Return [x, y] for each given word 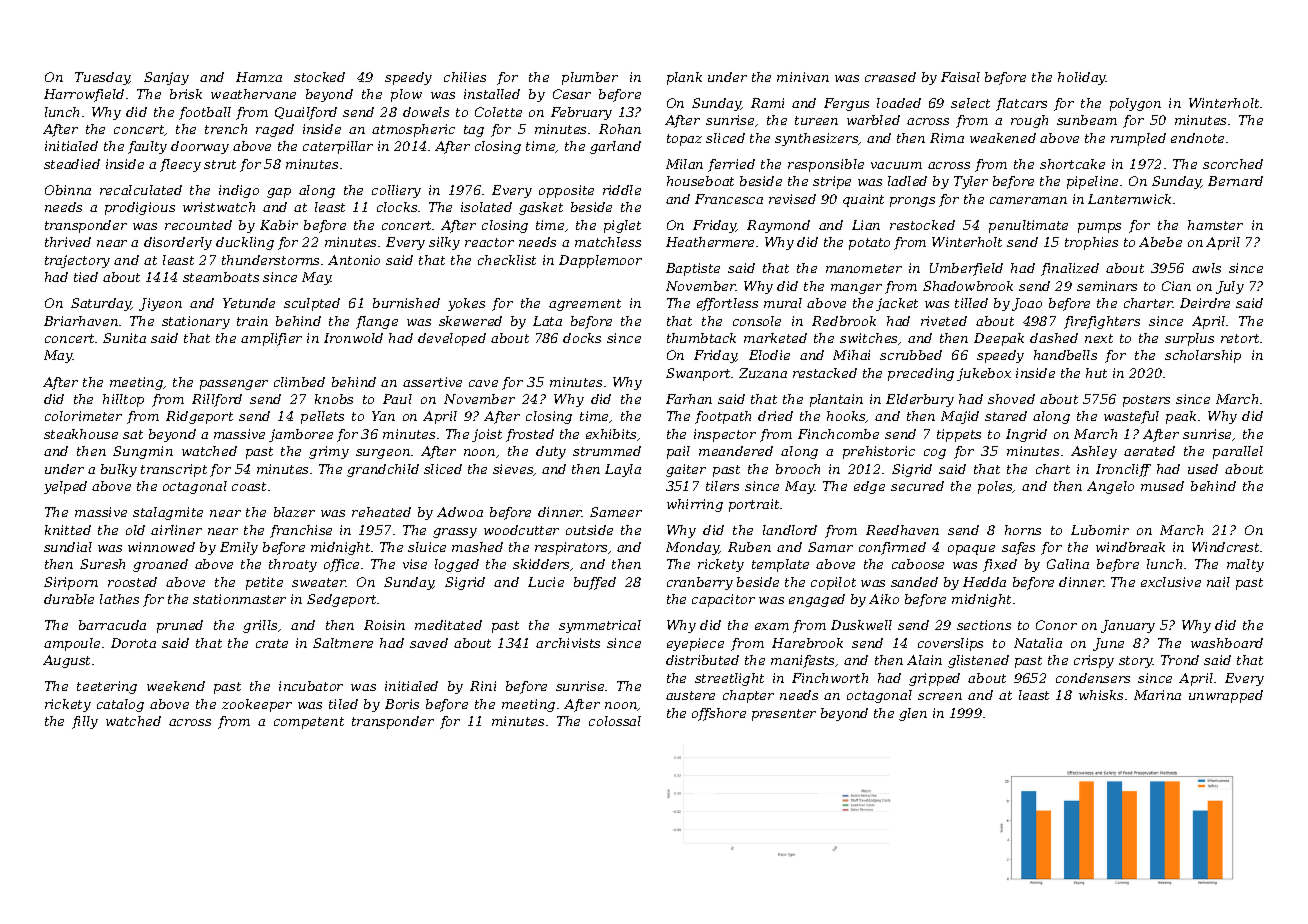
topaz [684, 140]
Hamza [259, 77]
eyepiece [695, 644]
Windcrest [1225, 547]
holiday [1082, 78]
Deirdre [1205, 303]
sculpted [312, 304]
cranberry [700, 583]
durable [69, 599]
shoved [1011, 399]
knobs [334, 399]
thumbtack [701, 338]
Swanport [698, 374]
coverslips [950, 644]
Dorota [133, 643]
